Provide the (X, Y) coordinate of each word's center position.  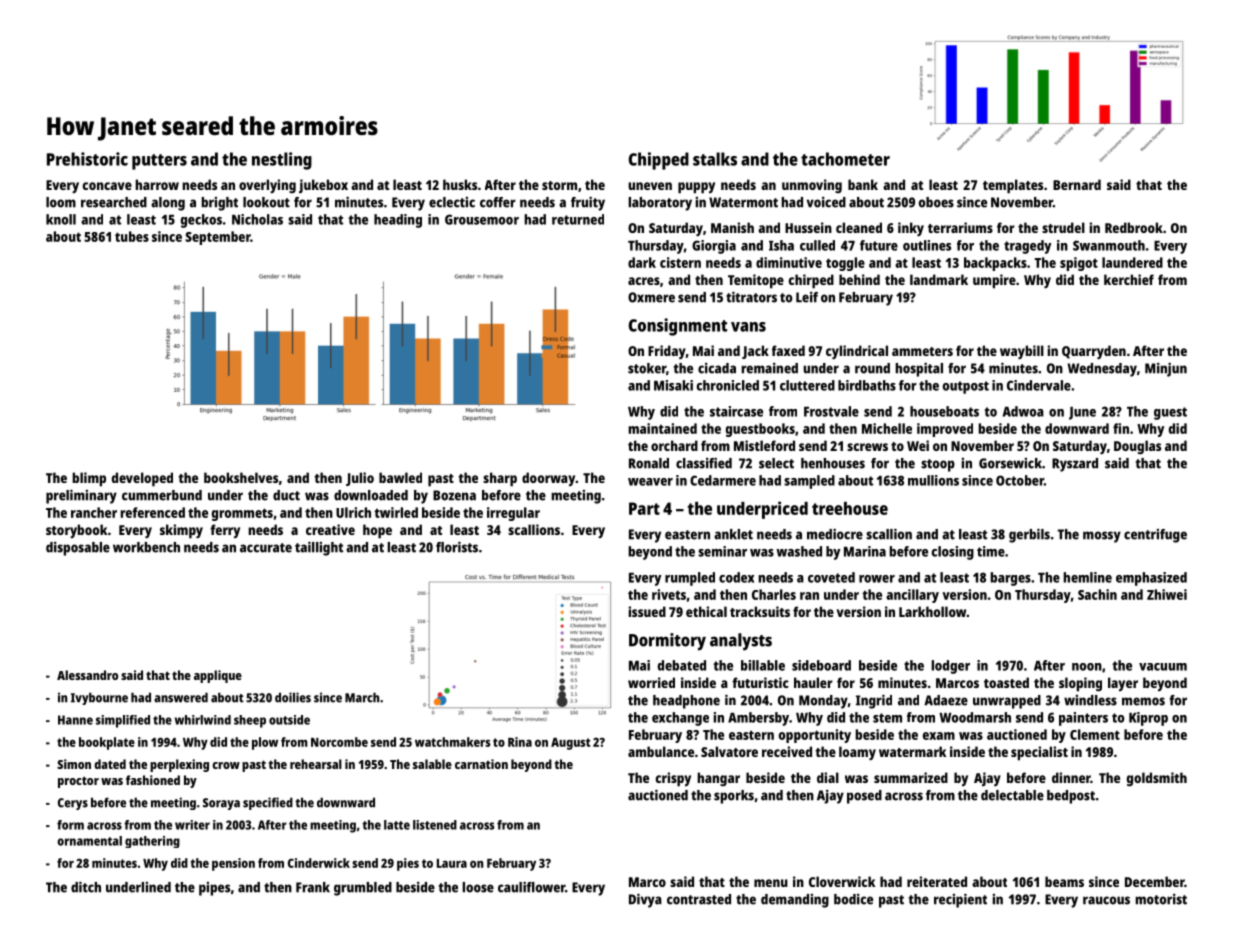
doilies (293, 697)
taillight (319, 548)
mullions (933, 480)
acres (644, 281)
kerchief (1129, 279)
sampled (809, 482)
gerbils (1029, 535)
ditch (86, 887)
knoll (61, 219)
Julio (360, 479)
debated (682, 665)
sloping (1080, 684)
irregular (513, 514)
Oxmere (651, 297)
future (879, 245)
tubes (132, 236)
